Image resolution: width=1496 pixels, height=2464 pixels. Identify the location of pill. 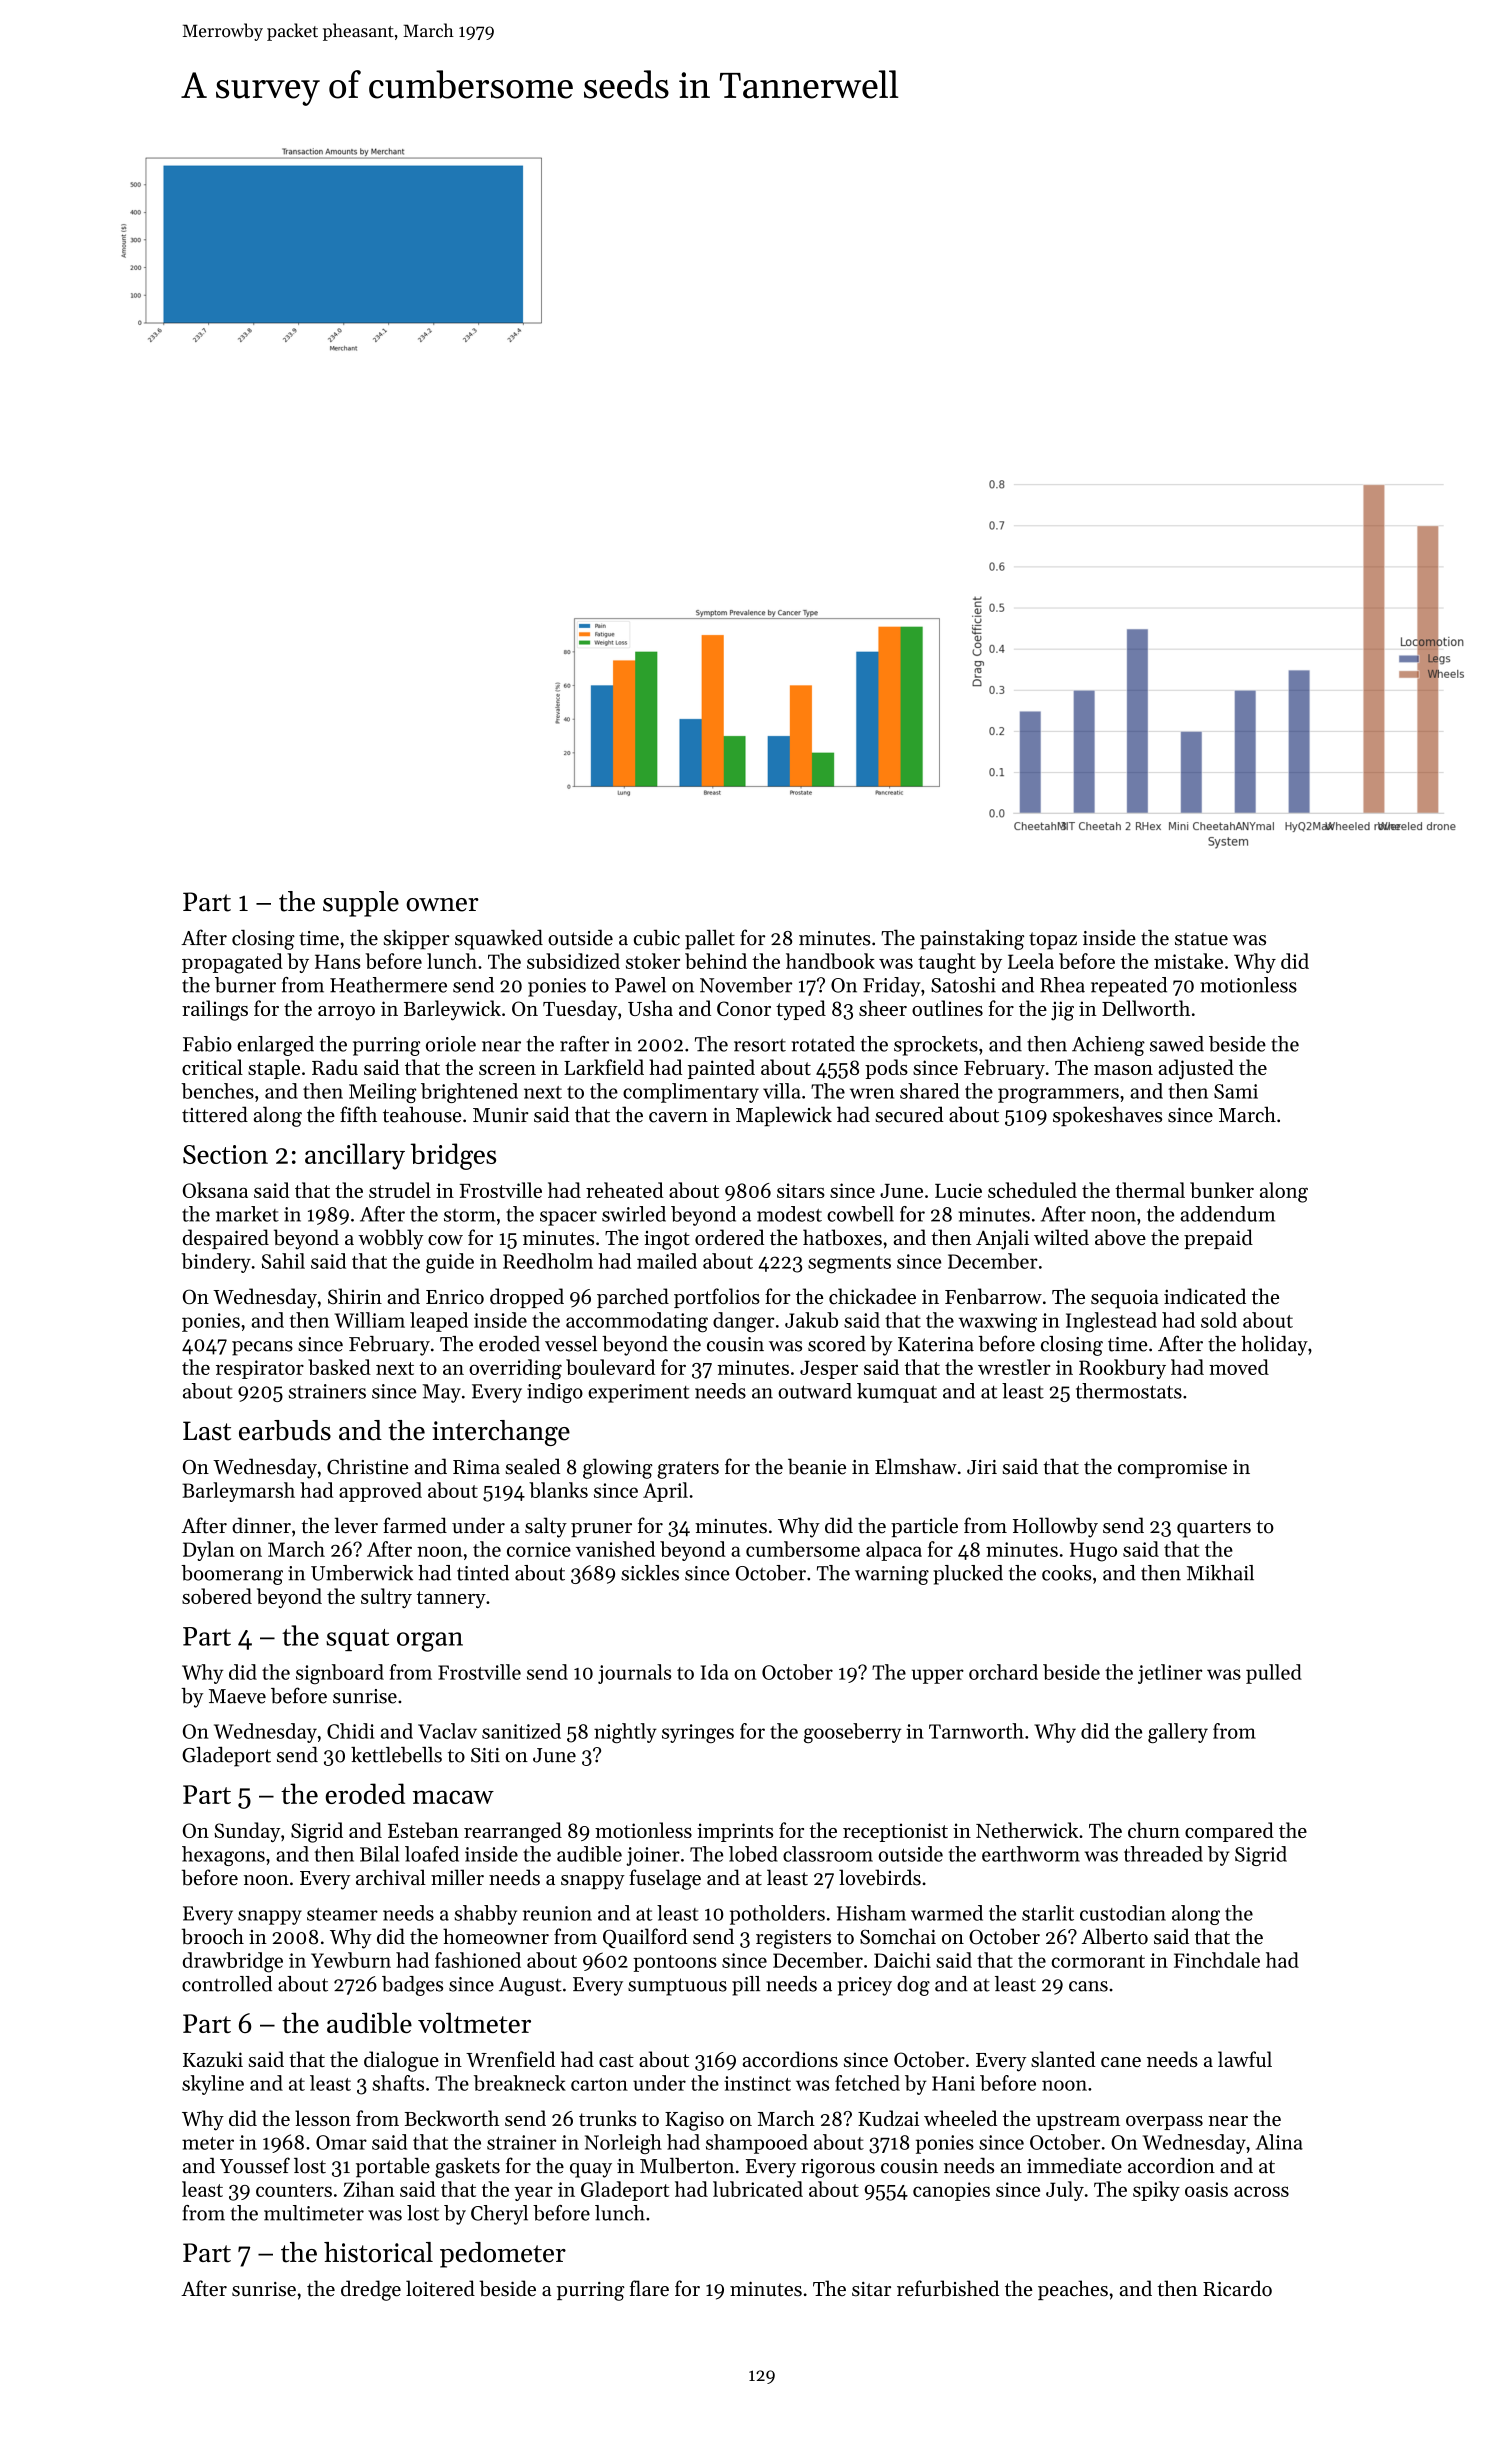
(746, 1986).
